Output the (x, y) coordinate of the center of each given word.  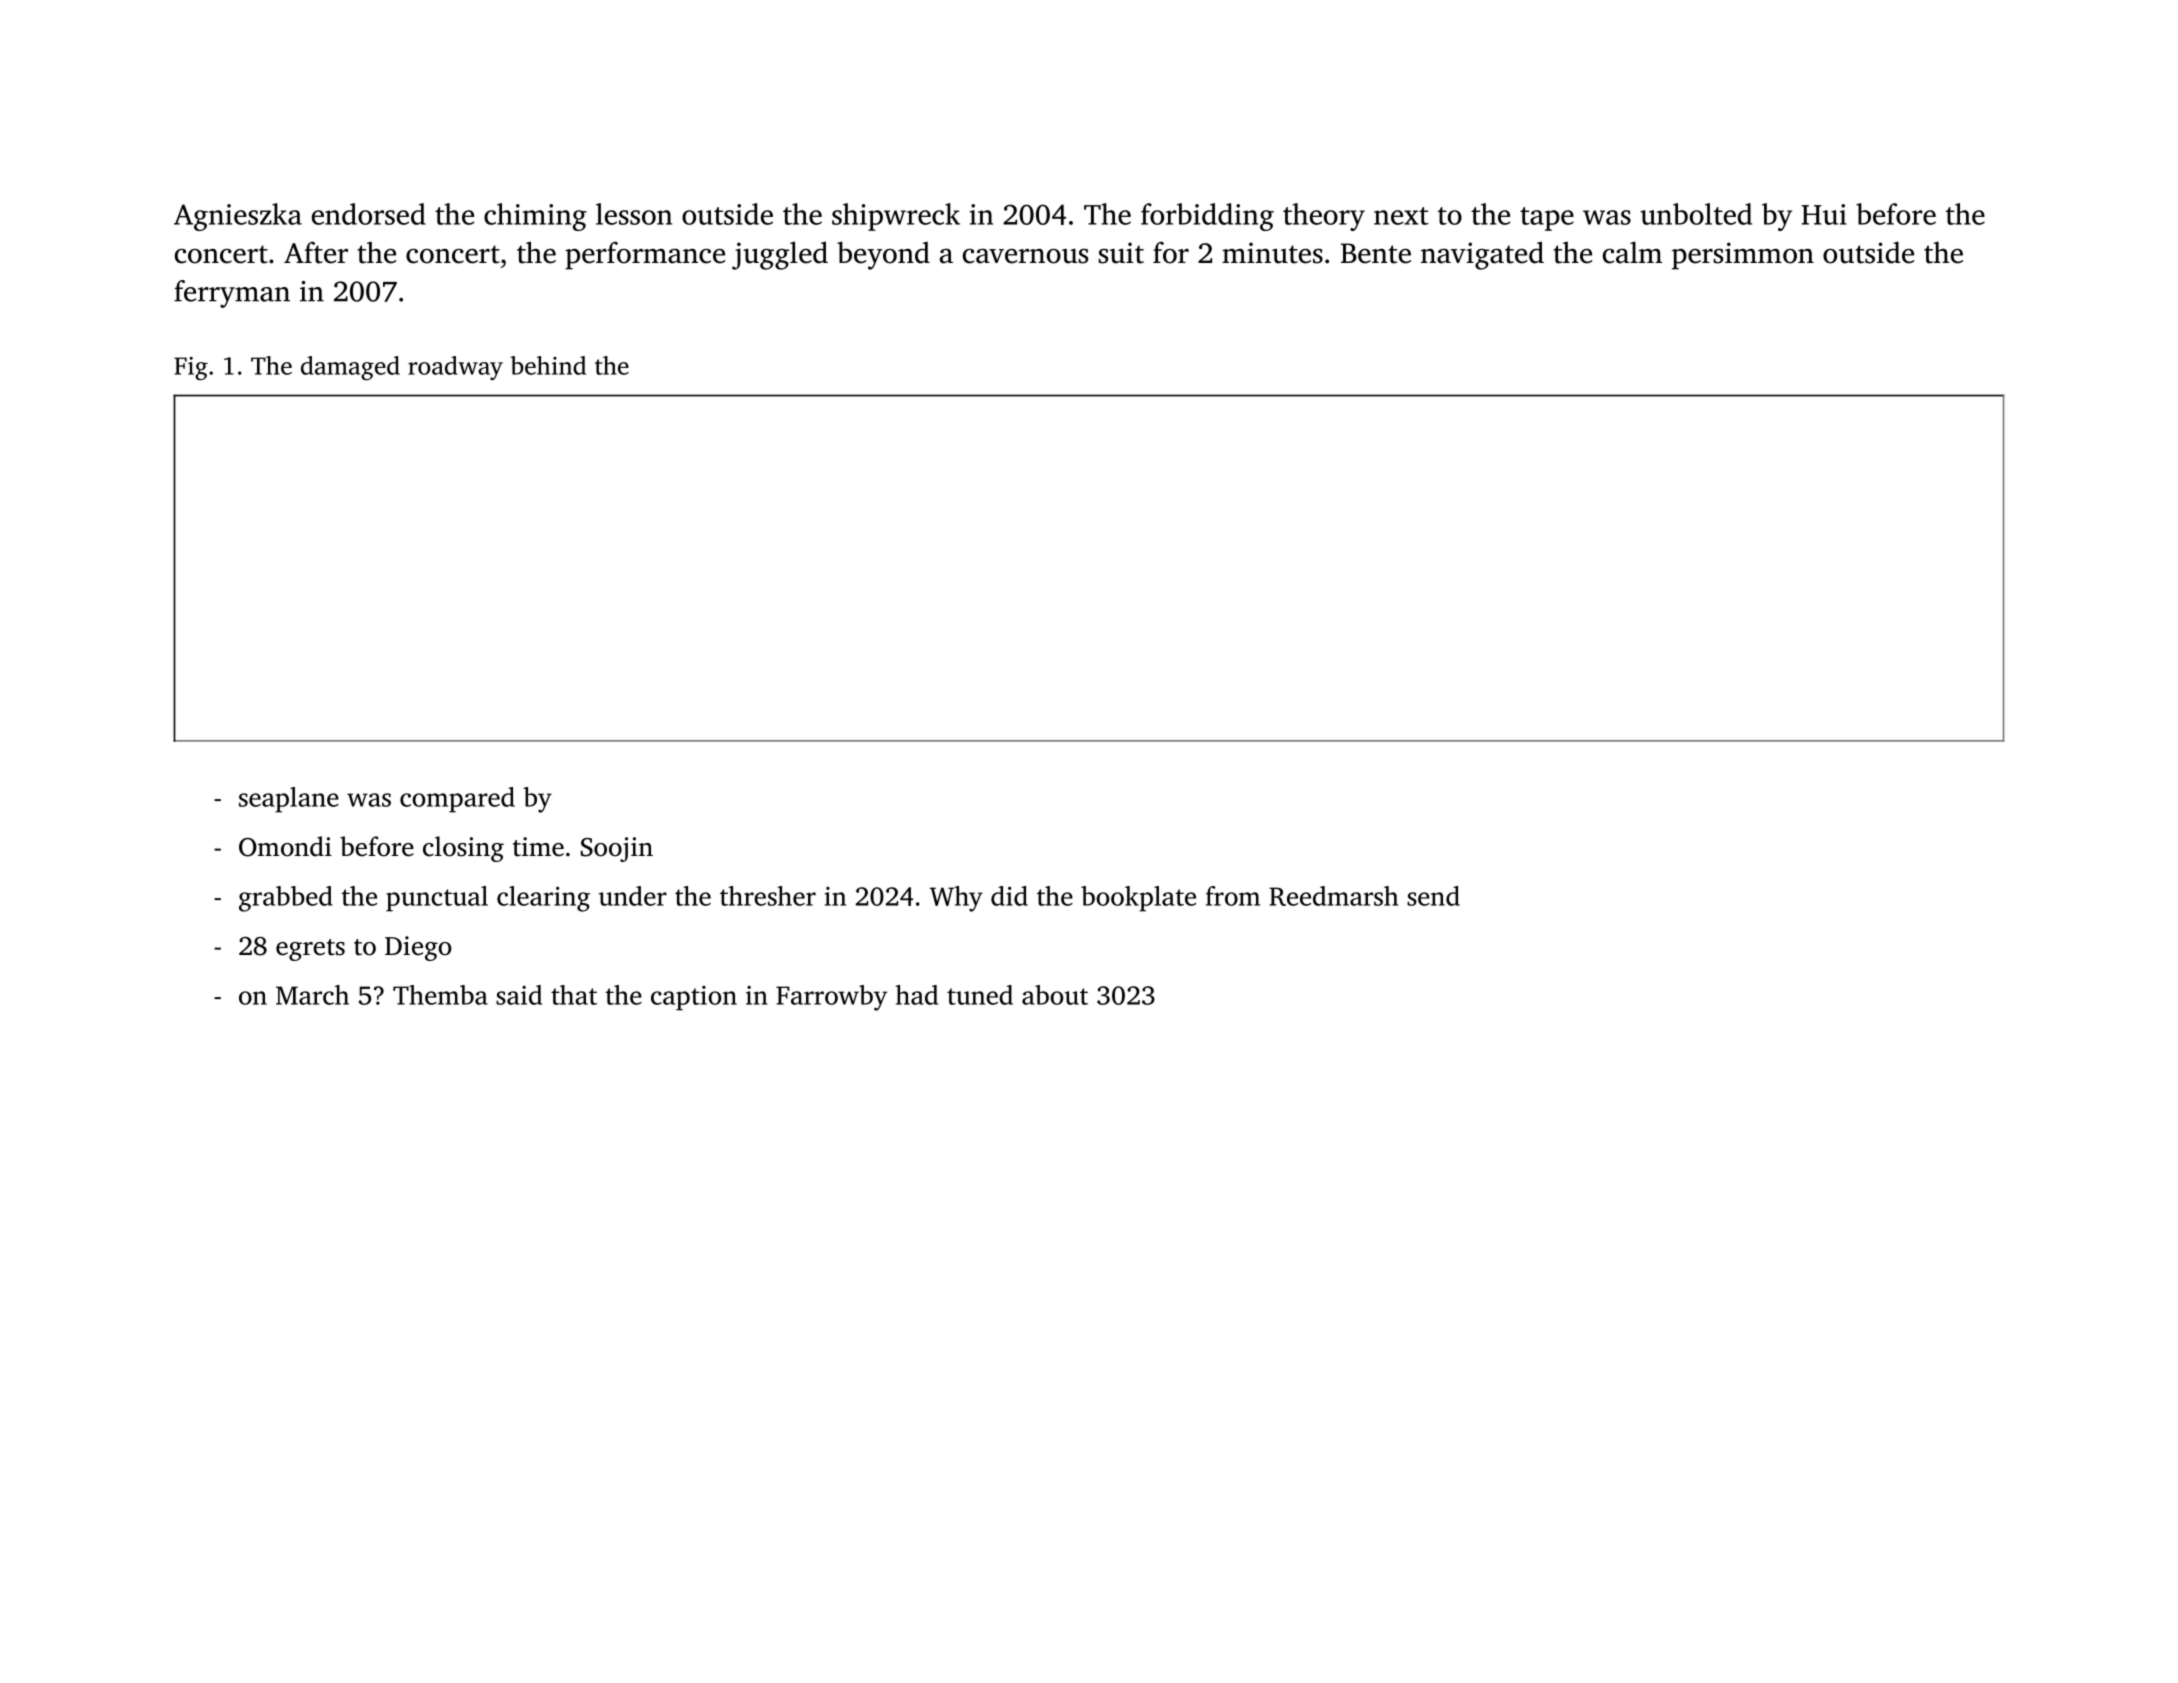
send (1433, 896)
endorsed (369, 214)
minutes (1272, 253)
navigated (1482, 255)
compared (457, 800)
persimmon (1743, 256)
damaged (350, 368)
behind (548, 365)
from (1233, 896)
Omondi (285, 846)
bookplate (1138, 899)
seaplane (289, 800)
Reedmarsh (1333, 896)
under (633, 896)
